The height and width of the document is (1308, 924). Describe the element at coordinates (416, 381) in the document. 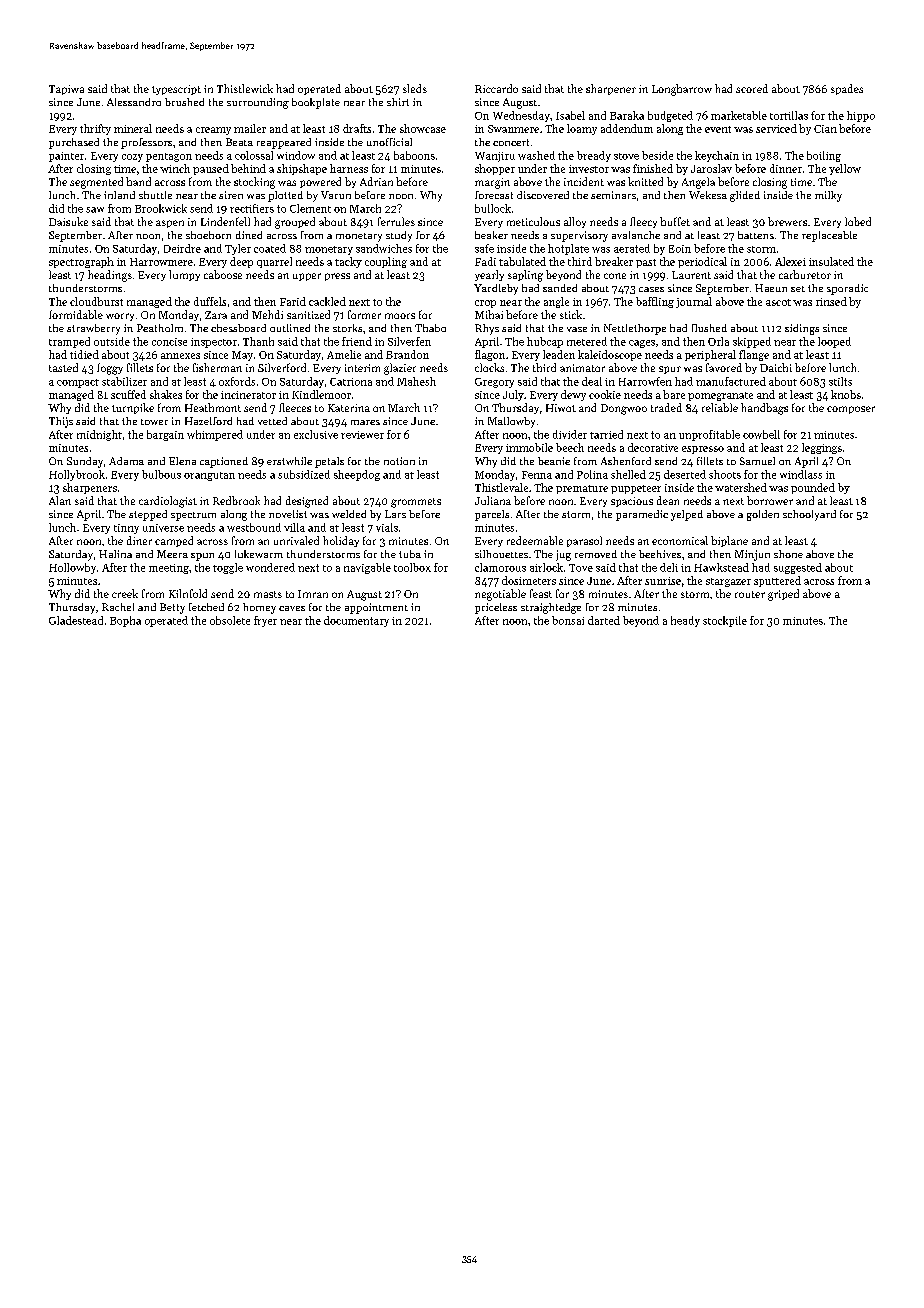

I see `Mahesh` at that location.
